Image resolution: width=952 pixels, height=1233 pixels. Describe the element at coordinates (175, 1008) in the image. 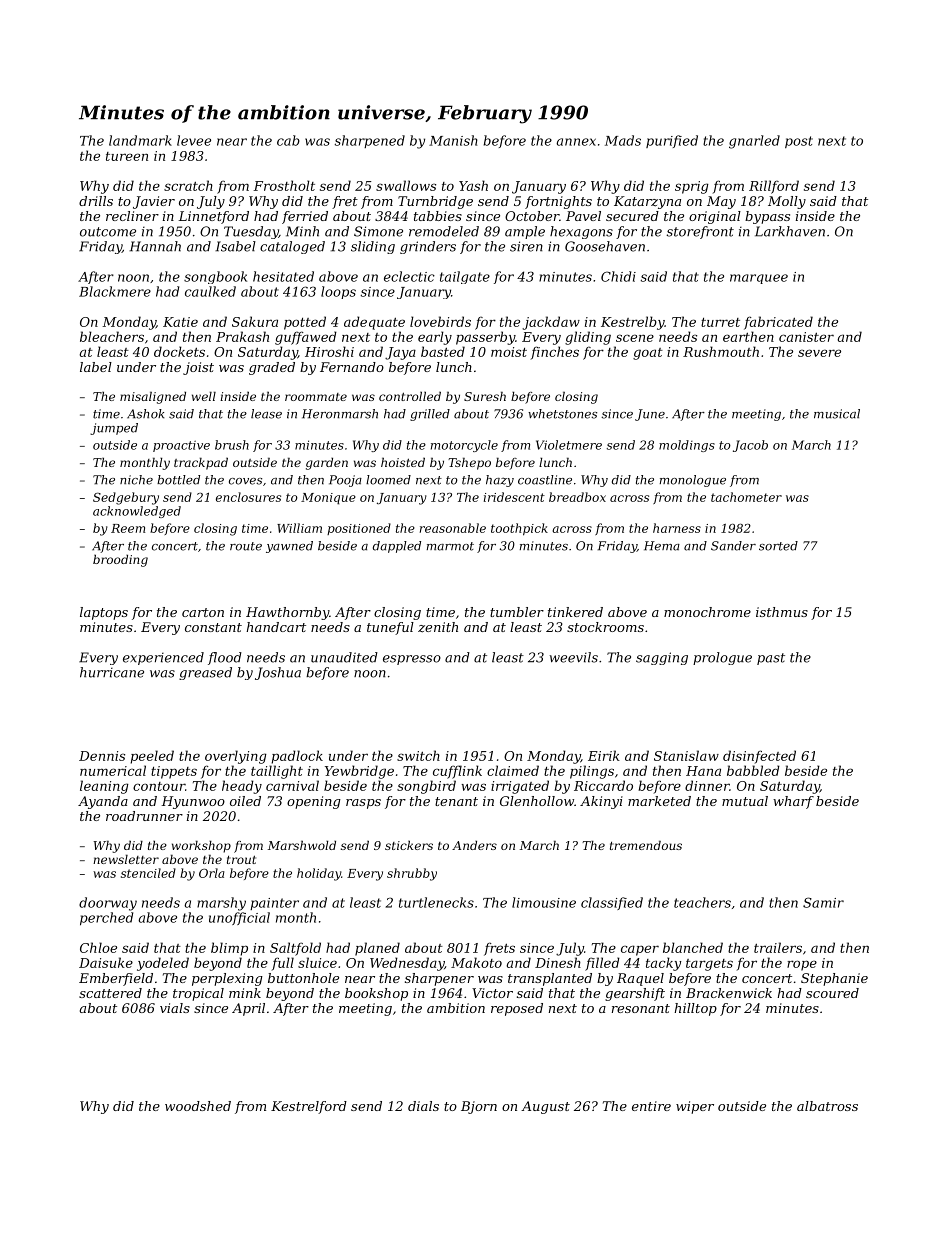

I see `vials` at that location.
